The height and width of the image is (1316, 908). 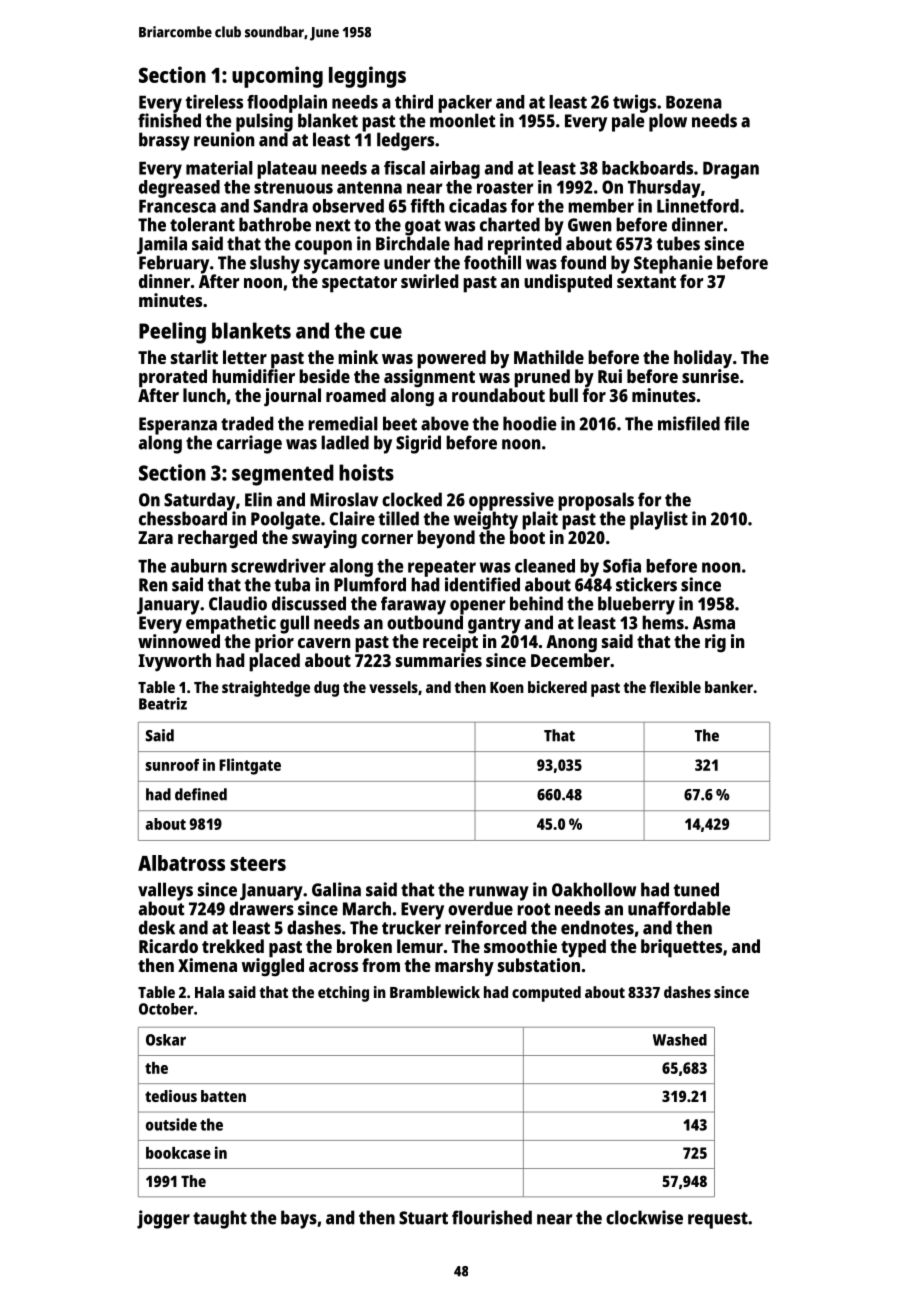 I want to click on goat, so click(x=423, y=227).
